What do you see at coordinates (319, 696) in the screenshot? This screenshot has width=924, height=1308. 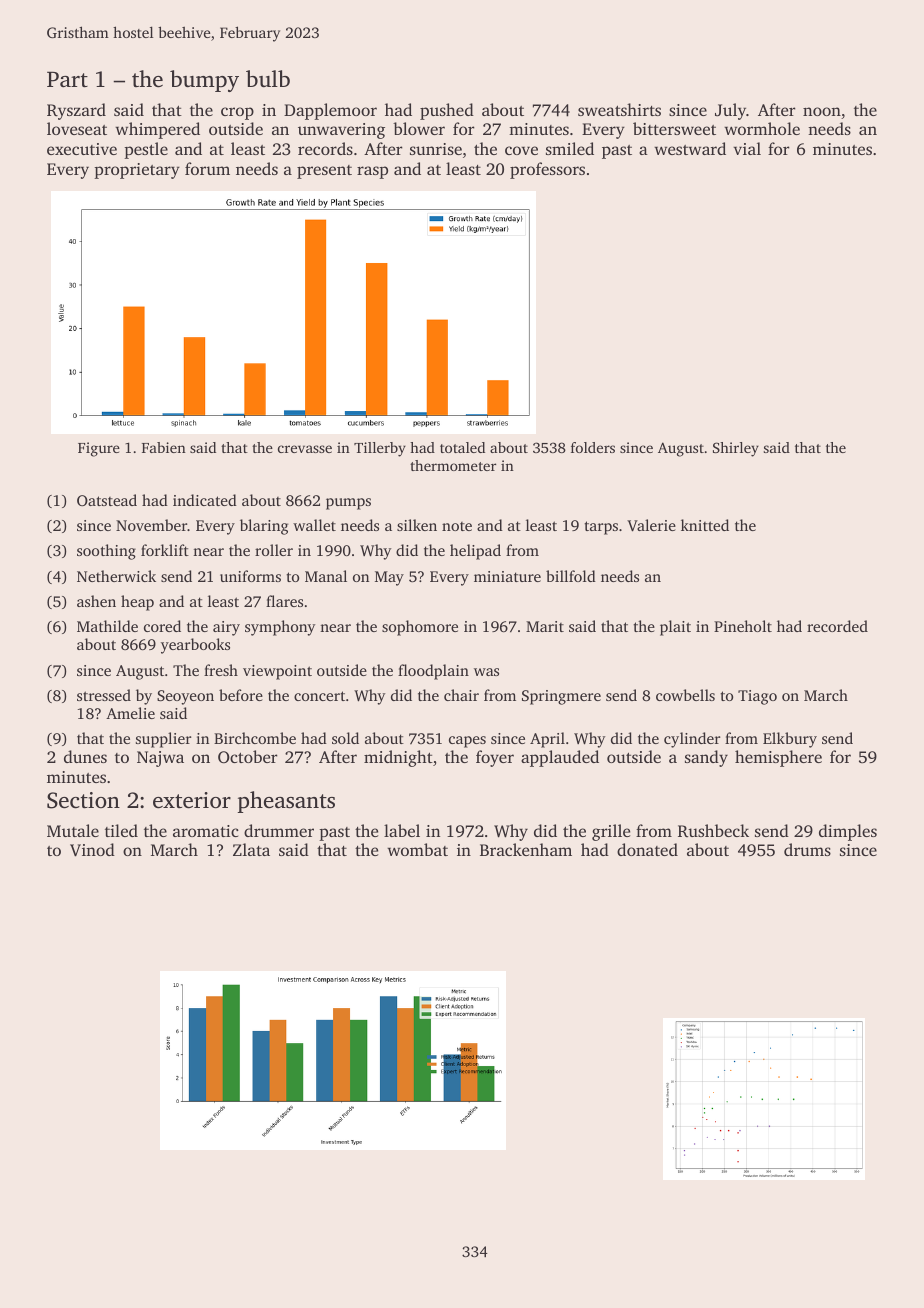 I see `concert` at bounding box center [319, 696].
